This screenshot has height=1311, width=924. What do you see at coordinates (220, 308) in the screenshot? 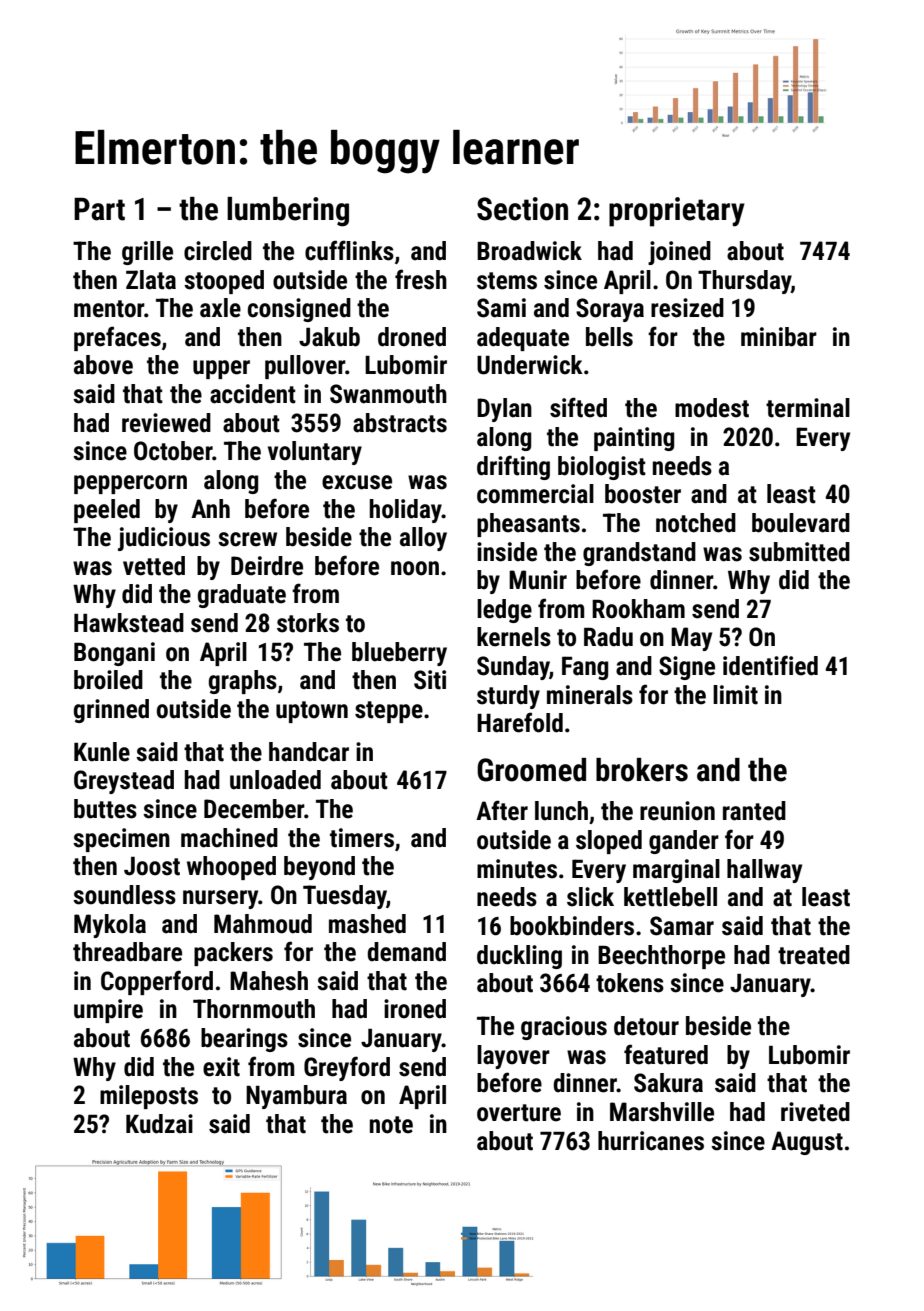
I see `axle` at bounding box center [220, 308].
